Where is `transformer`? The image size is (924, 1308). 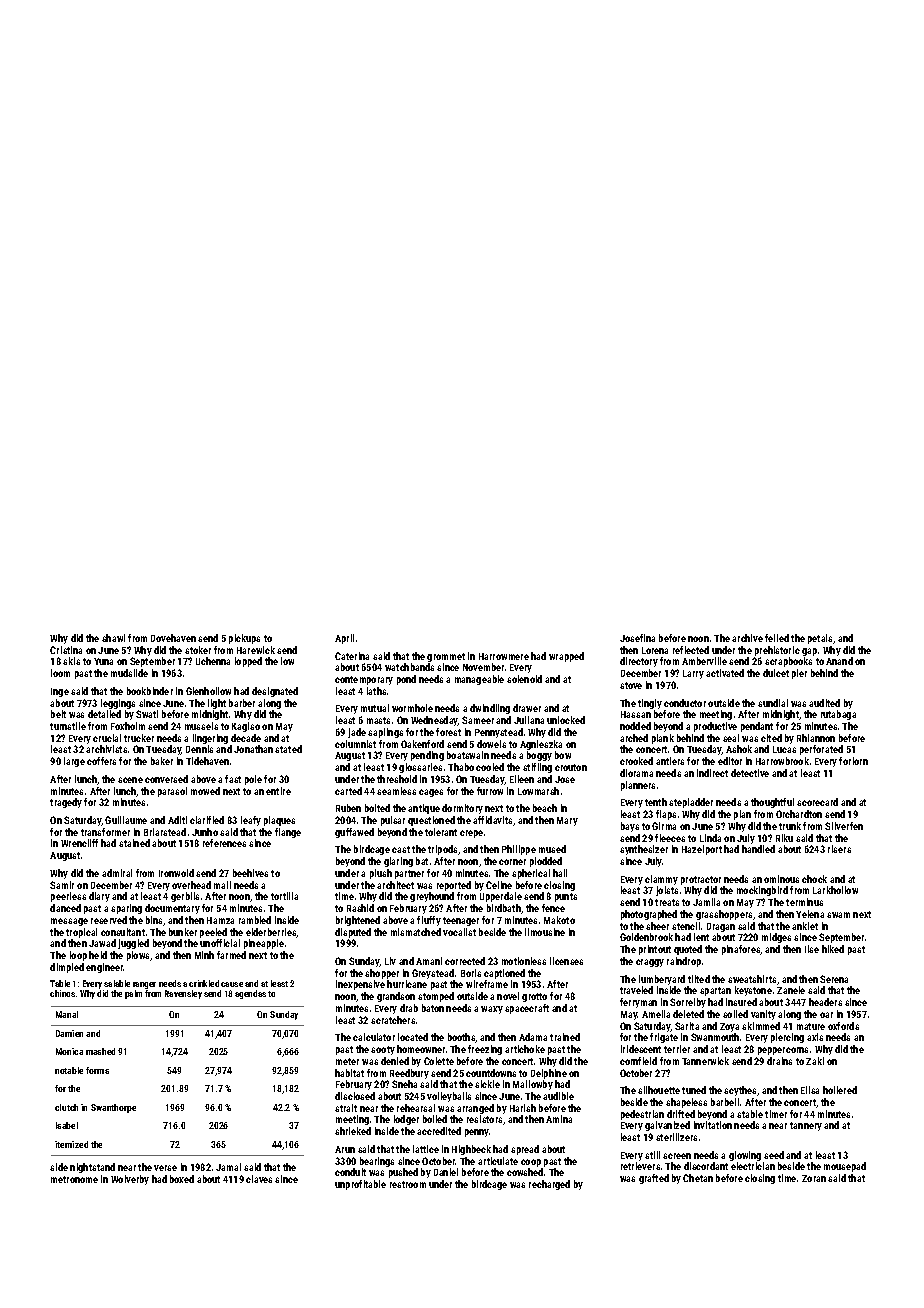 transformer is located at coordinates (105, 832).
